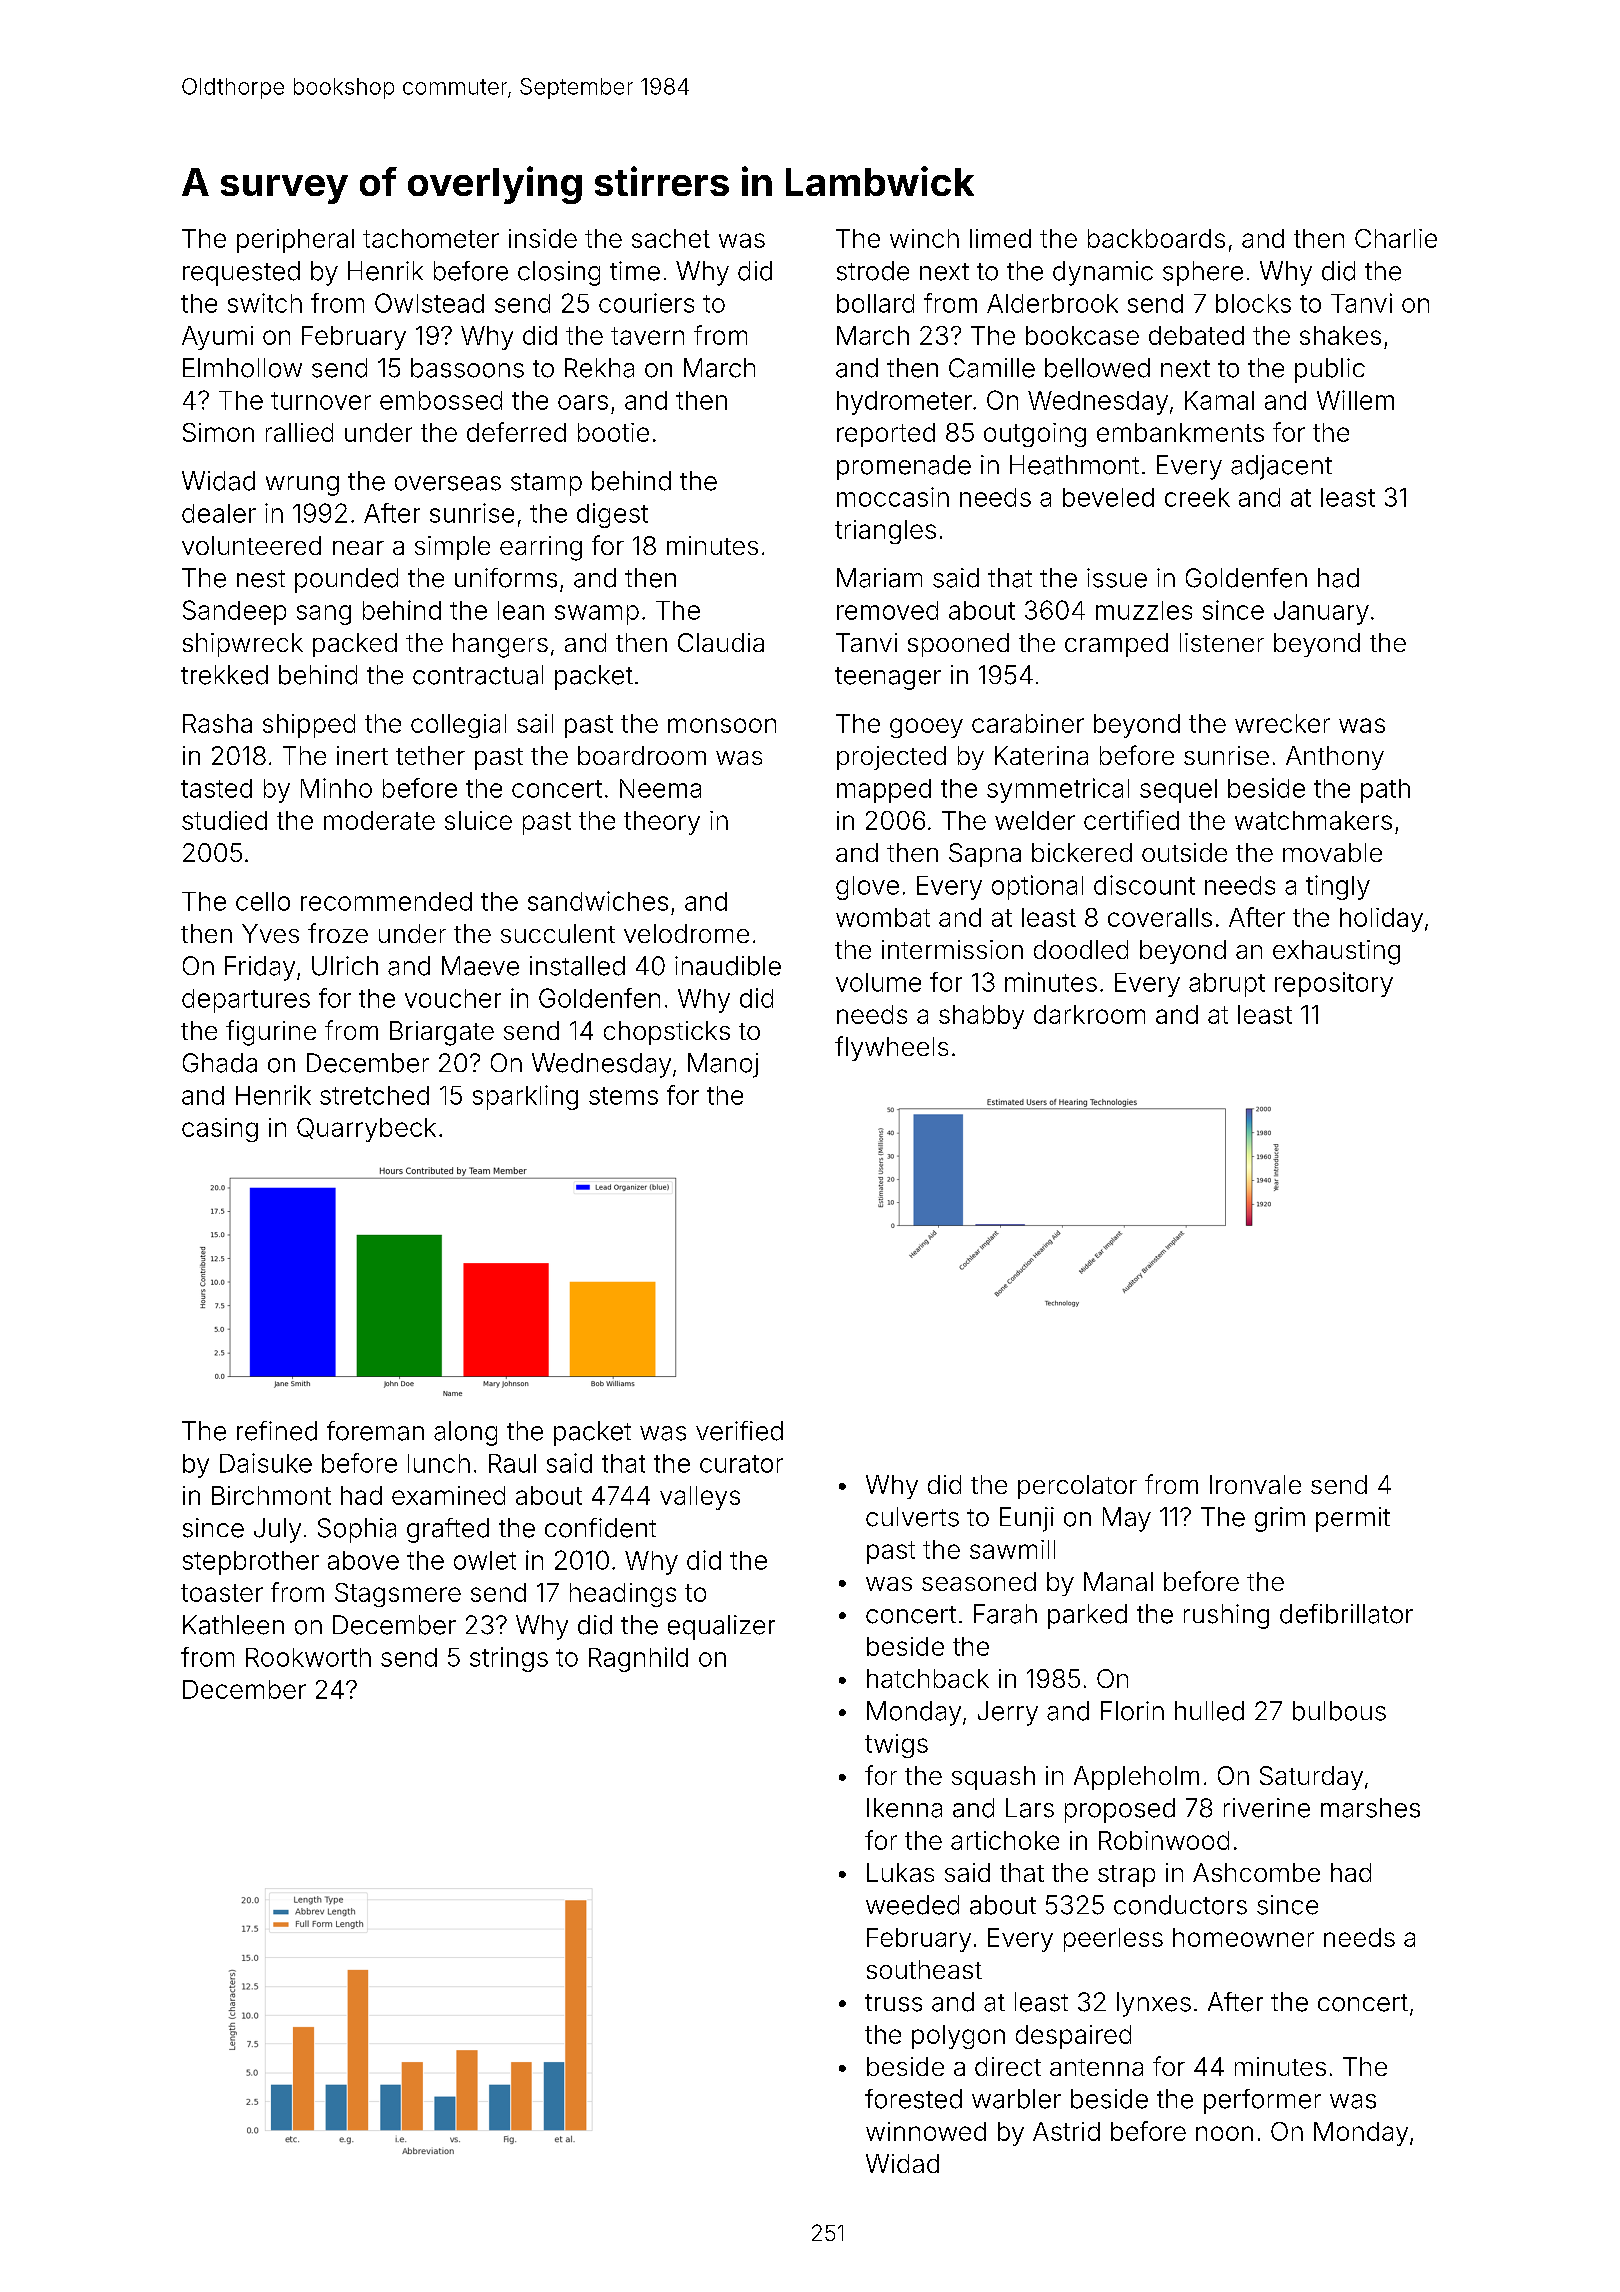 This screenshot has width=1620, height=2292. What do you see at coordinates (926, 728) in the screenshot?
I see `gooey` at bounding box center [926, 728].
